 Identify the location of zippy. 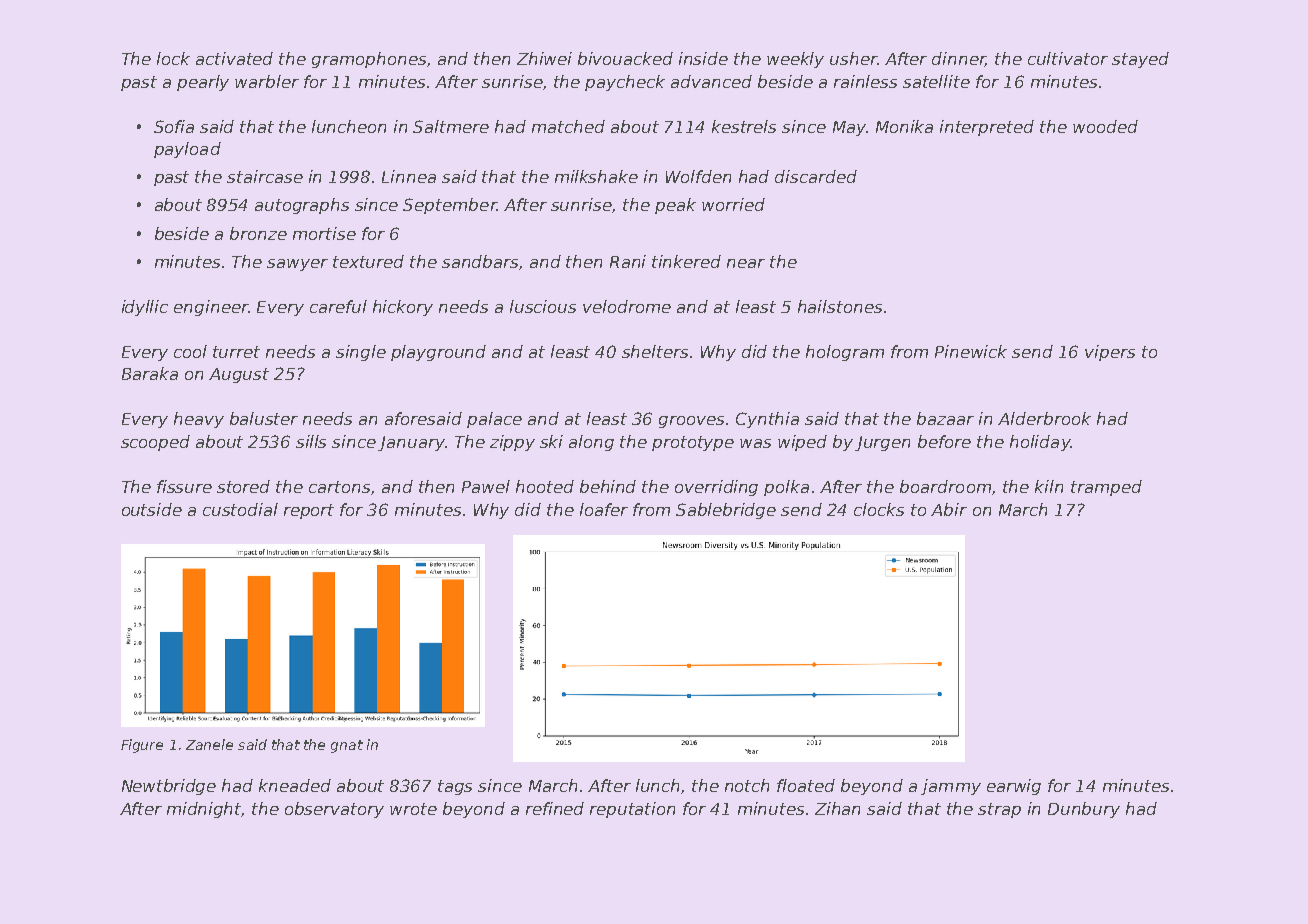
(512, 443).
